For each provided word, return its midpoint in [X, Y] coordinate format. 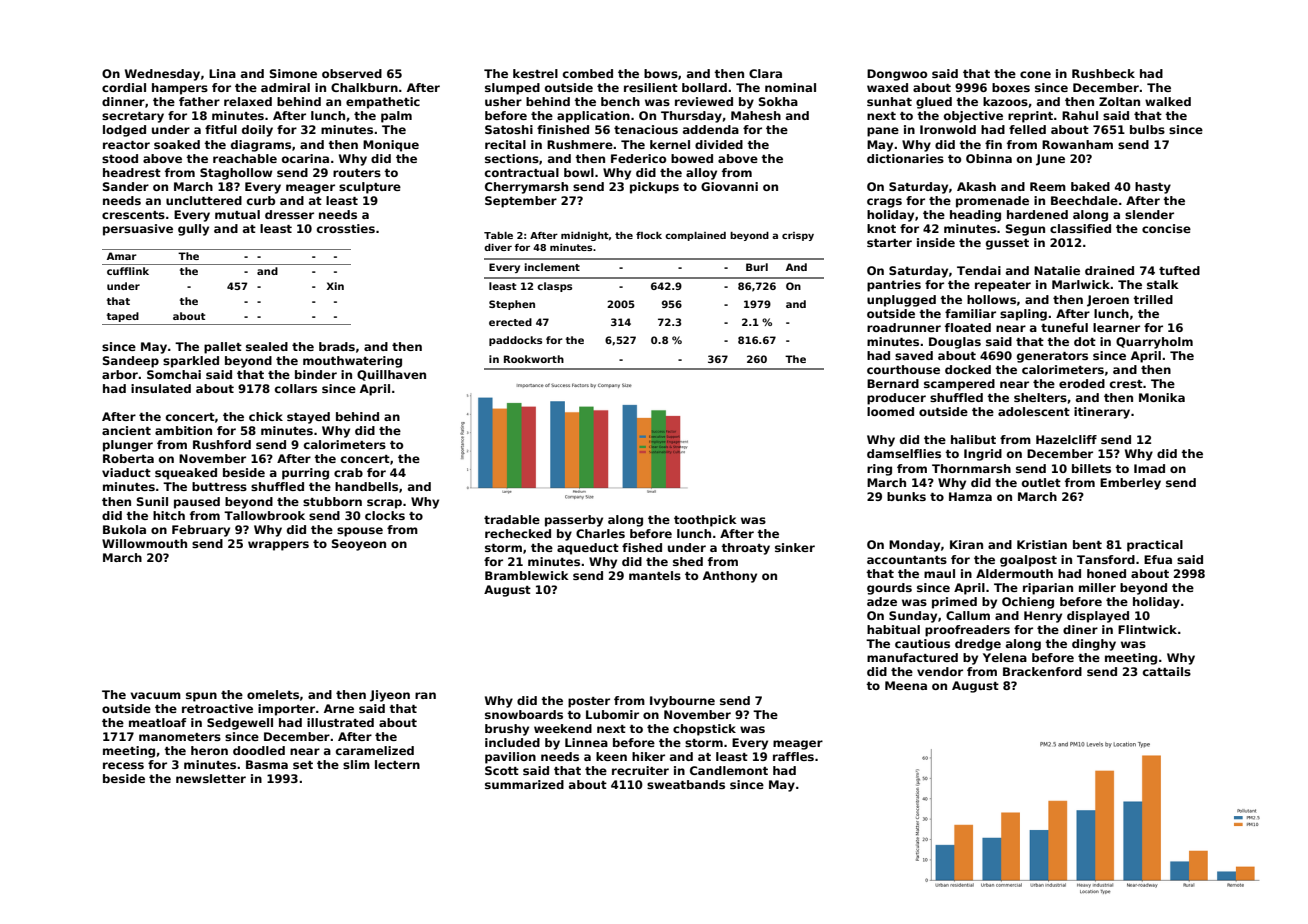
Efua [1158, 559]
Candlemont [729, 770]
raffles [793, 756]
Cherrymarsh [526, 188]
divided [719, 144]
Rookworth [534, 359]
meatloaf [157, 722]
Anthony [730, 577]
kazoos [1005, 101]
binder [316, 374]
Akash [976, 186]
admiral [285, 87]
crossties [346, 228]
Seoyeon [359, 545]
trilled [1153, 299]
